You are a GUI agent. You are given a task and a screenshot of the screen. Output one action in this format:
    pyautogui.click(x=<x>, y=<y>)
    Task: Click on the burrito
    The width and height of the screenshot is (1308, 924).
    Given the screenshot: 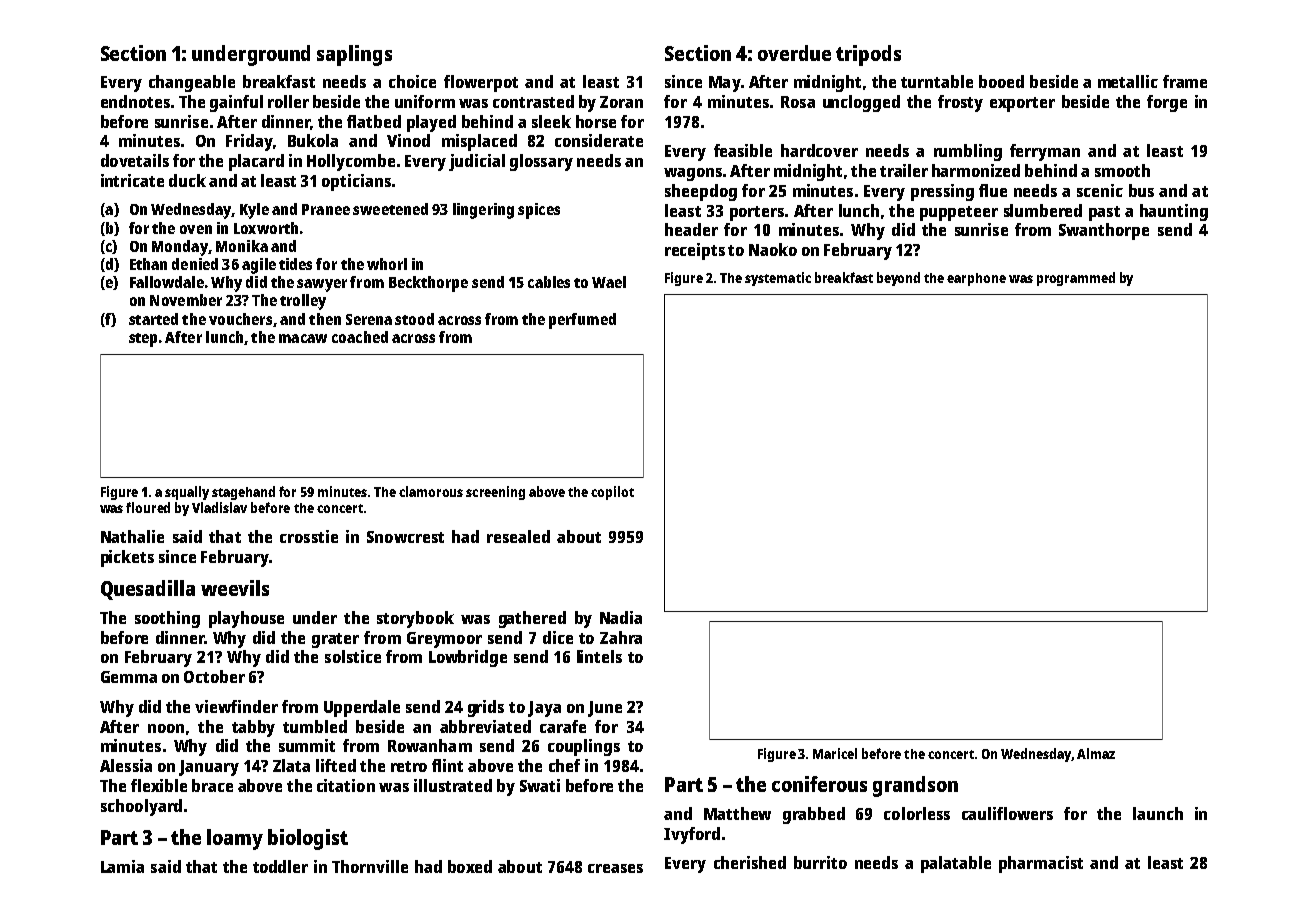 What is the action you would take?
    pyautogui.click(x=820, y=862)
